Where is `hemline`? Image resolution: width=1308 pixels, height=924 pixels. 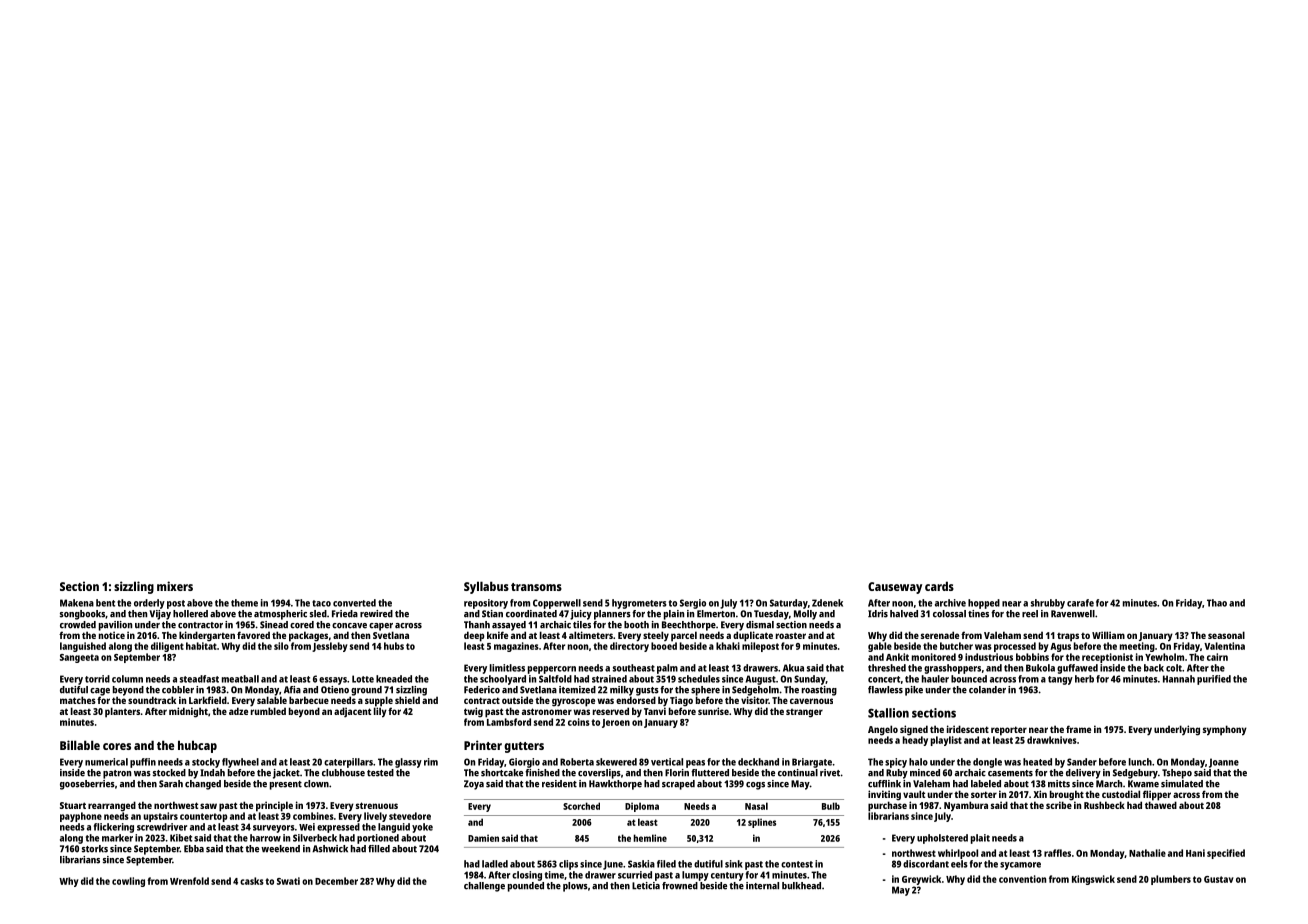
hemline is located at coordinates (650, 838).
